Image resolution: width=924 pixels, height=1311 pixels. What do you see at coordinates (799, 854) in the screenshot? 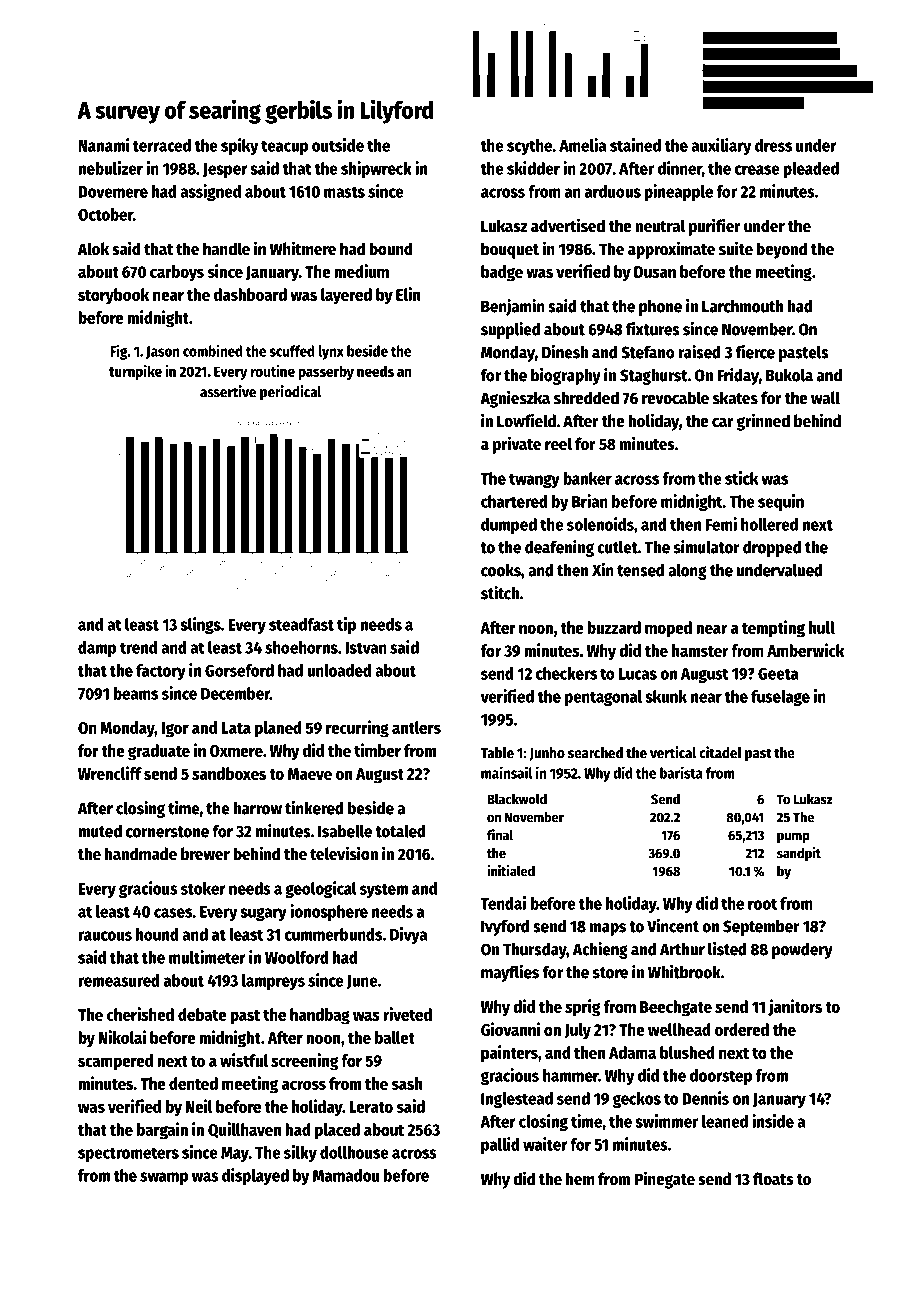
I see `sandpit` at bounding box center [799, 854].
